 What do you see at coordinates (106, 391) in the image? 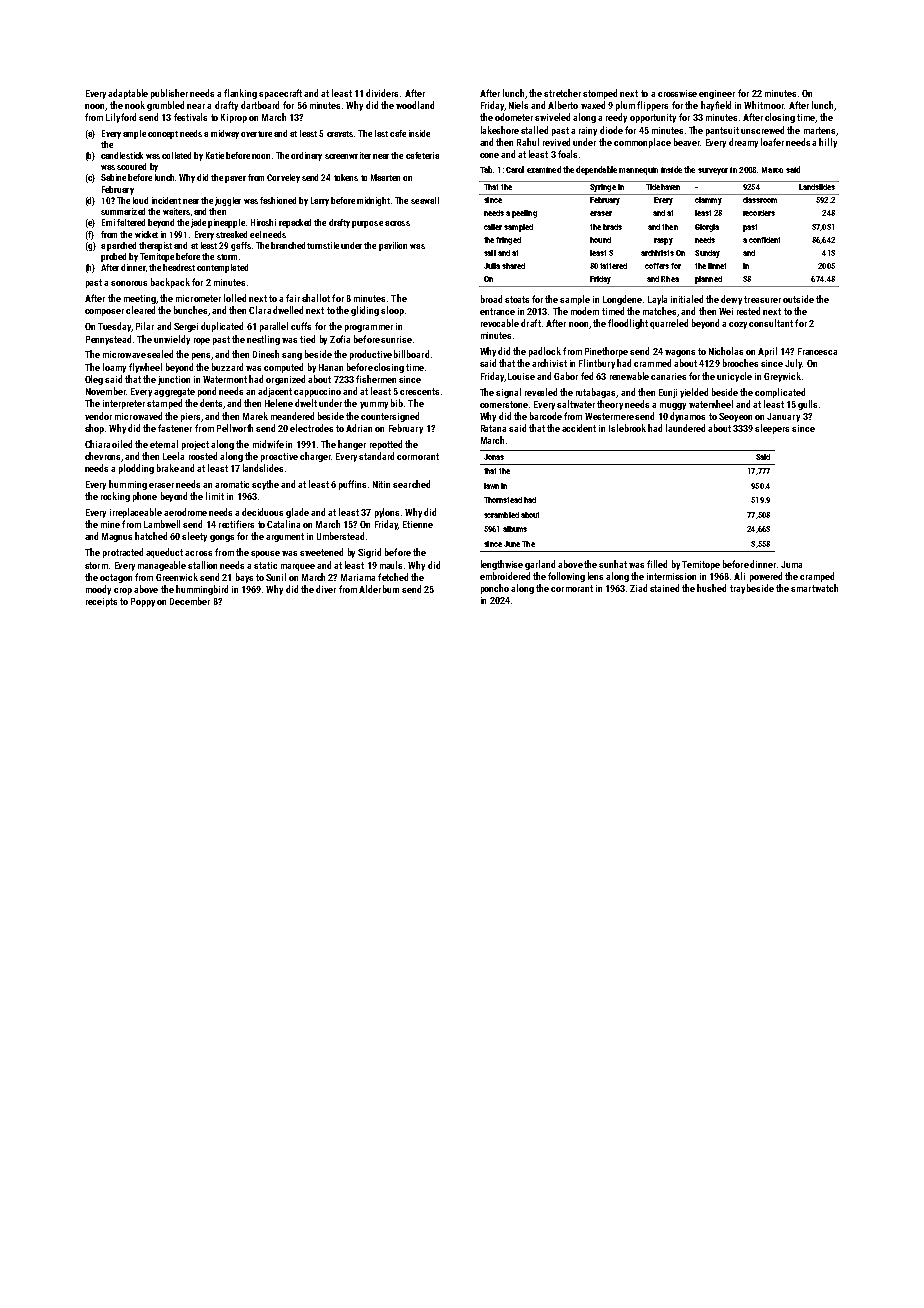
I see `November` at bounding box center [106, 391].
